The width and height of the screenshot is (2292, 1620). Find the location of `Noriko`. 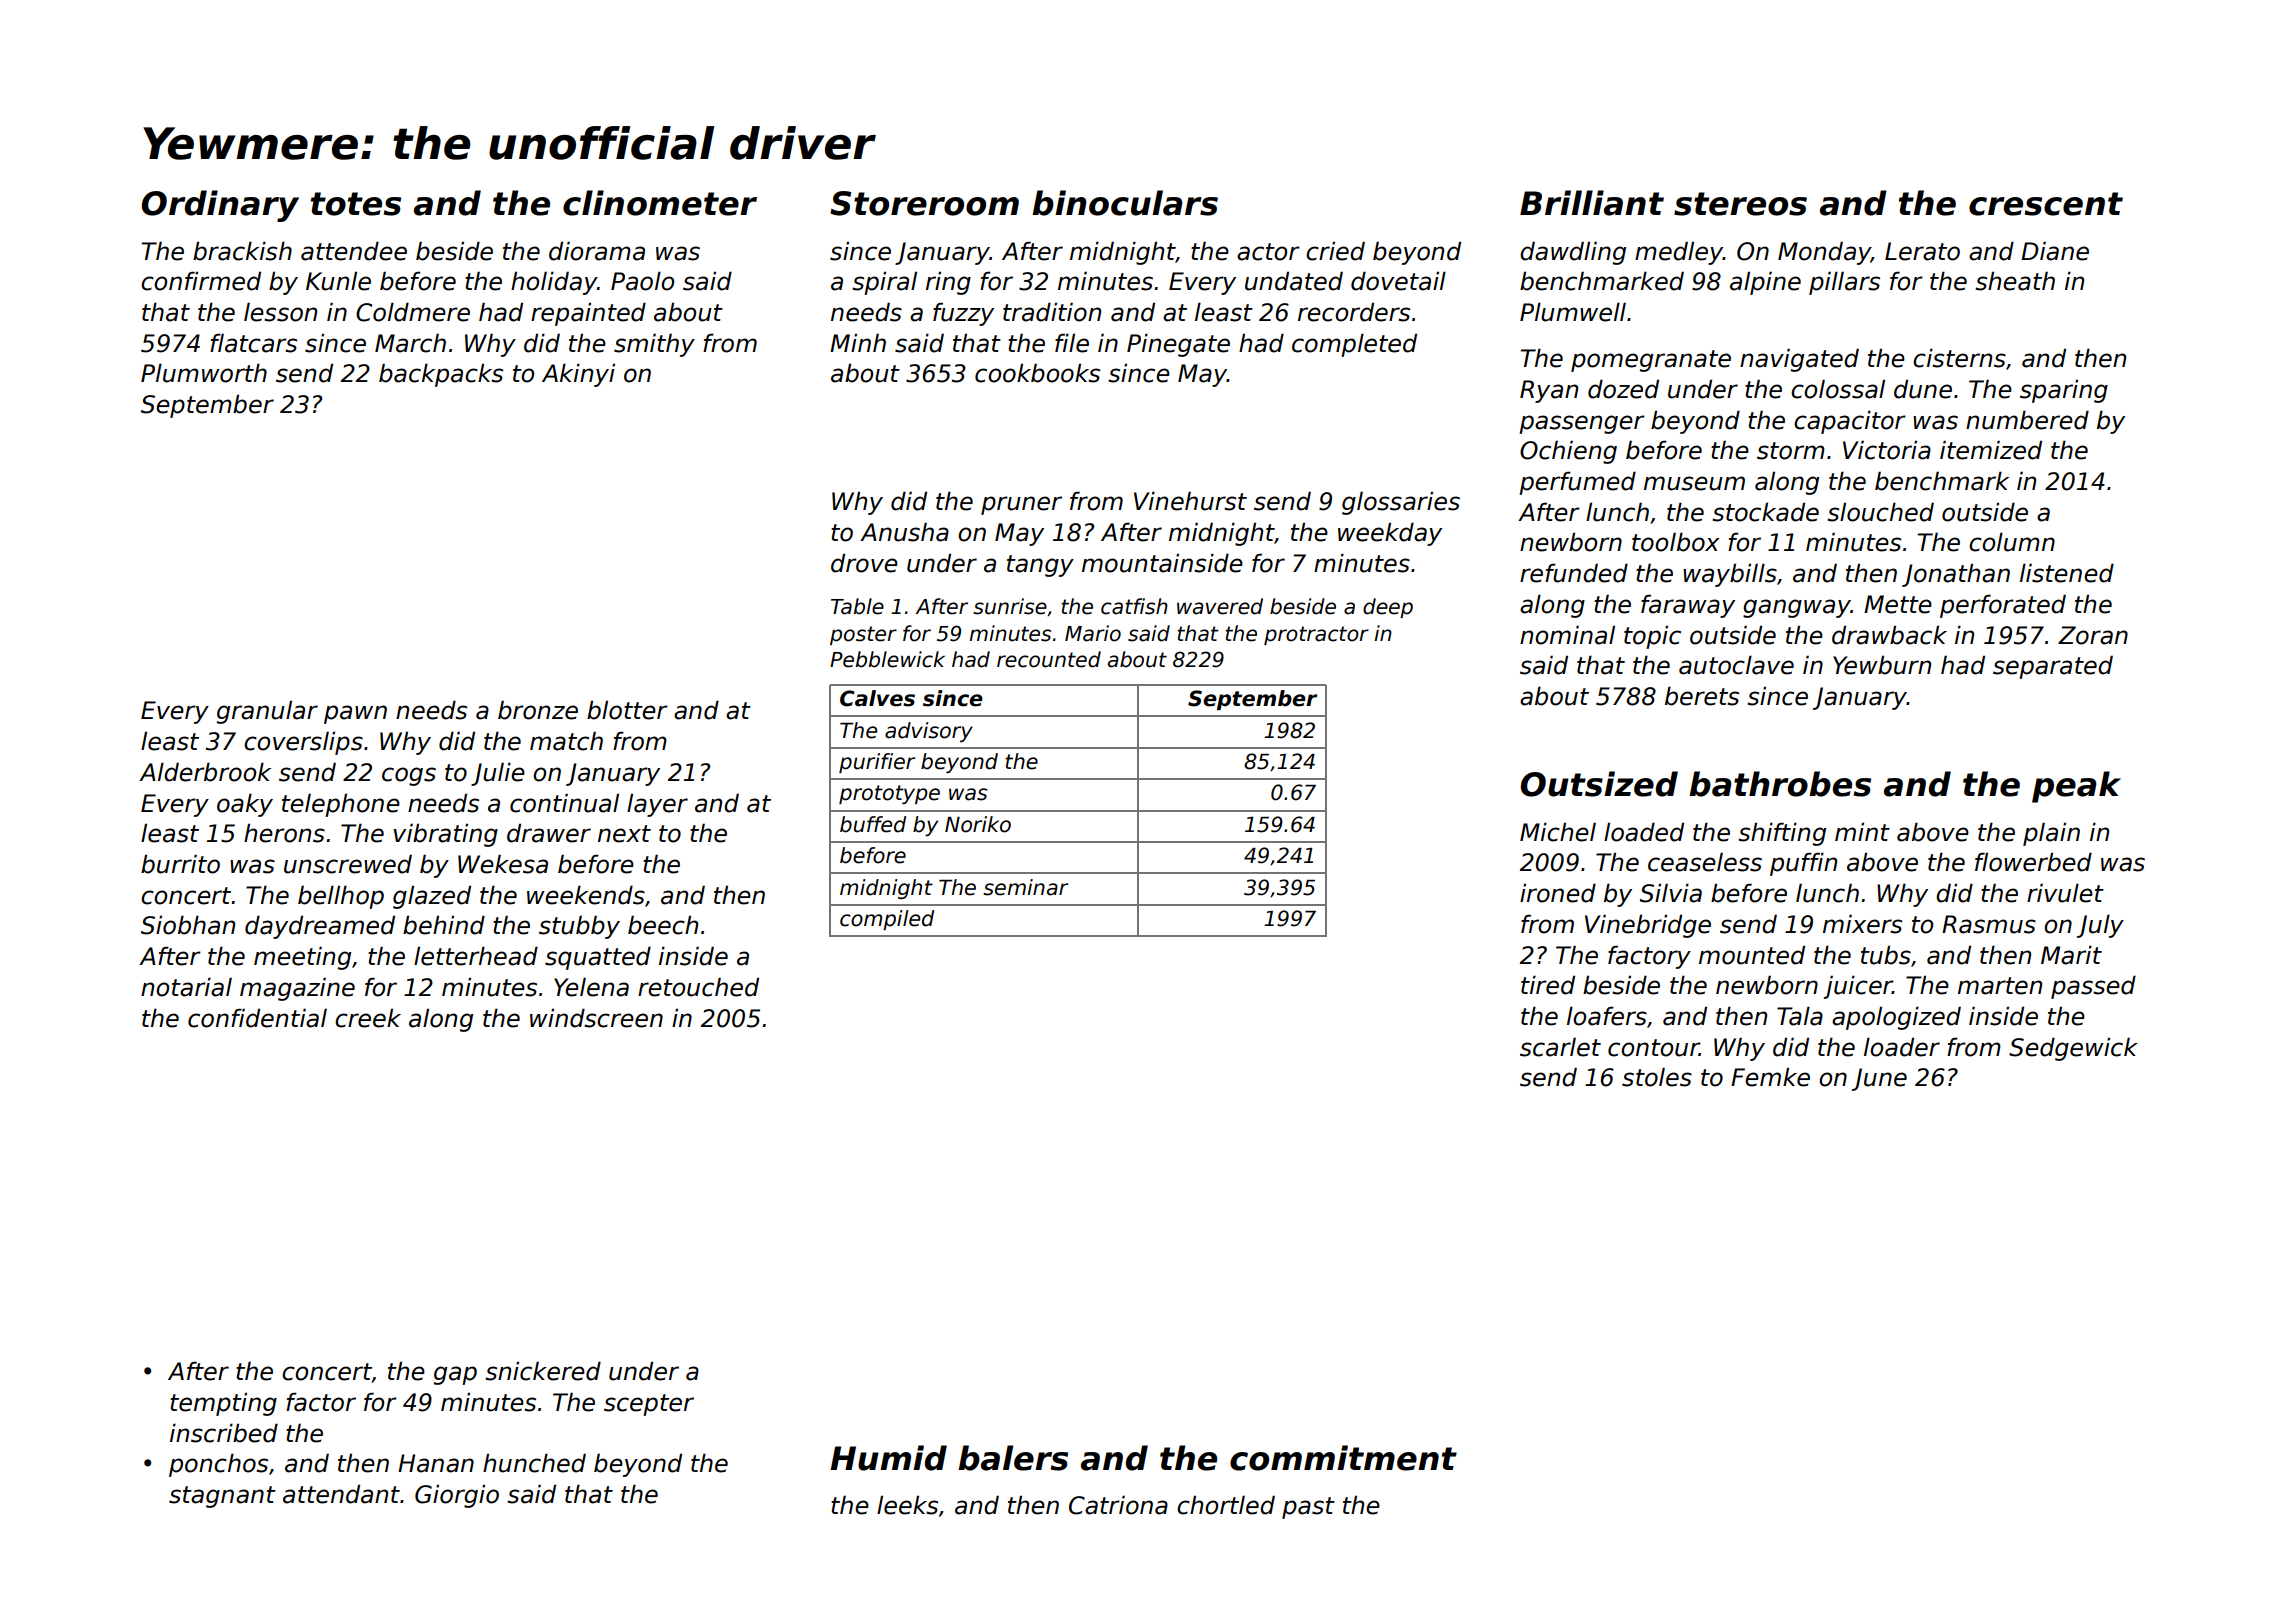

Noriko is located at coordinates (978, 824).
